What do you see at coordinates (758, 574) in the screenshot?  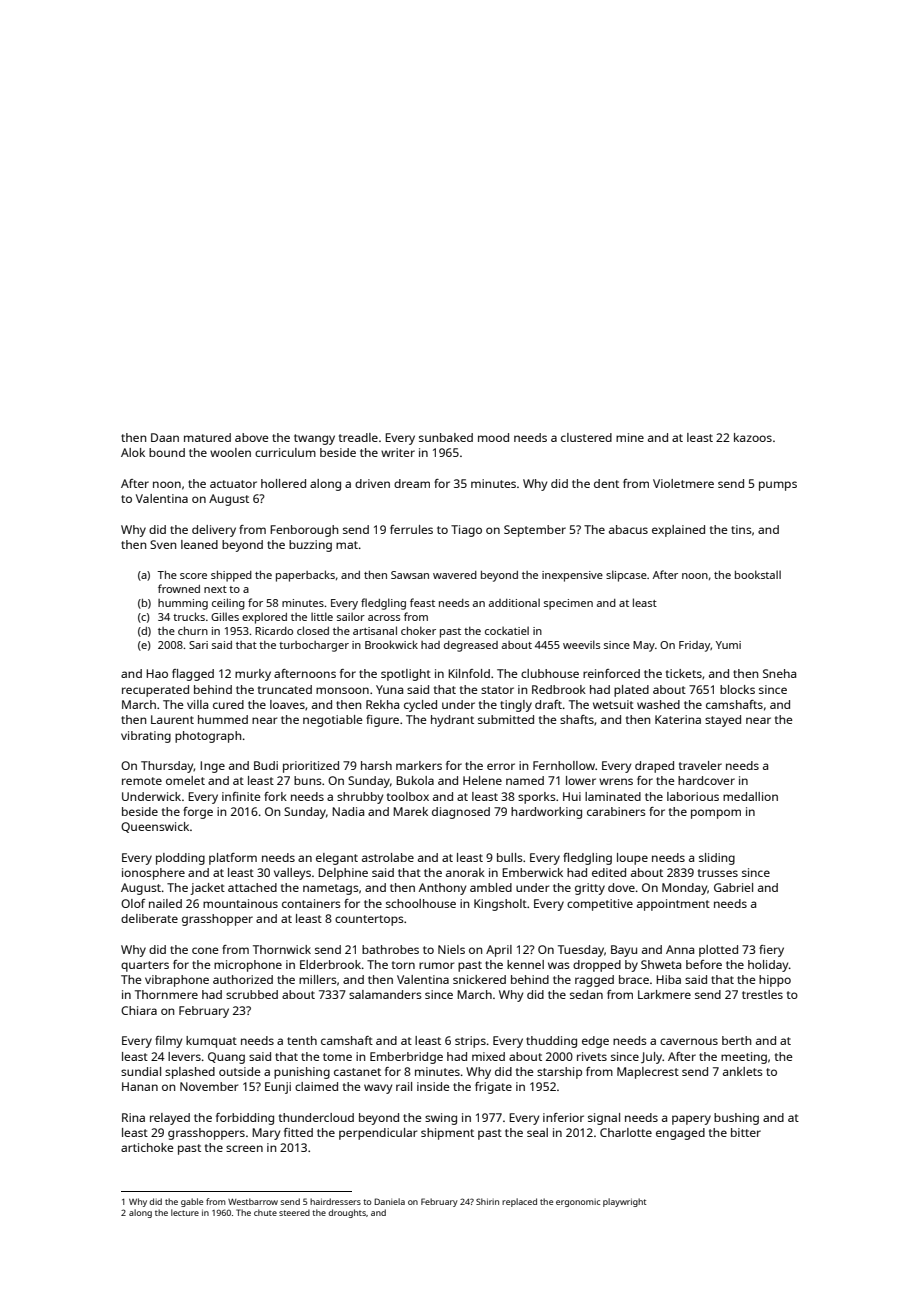 I see `bookstall` at bounding box center [758, 574].
